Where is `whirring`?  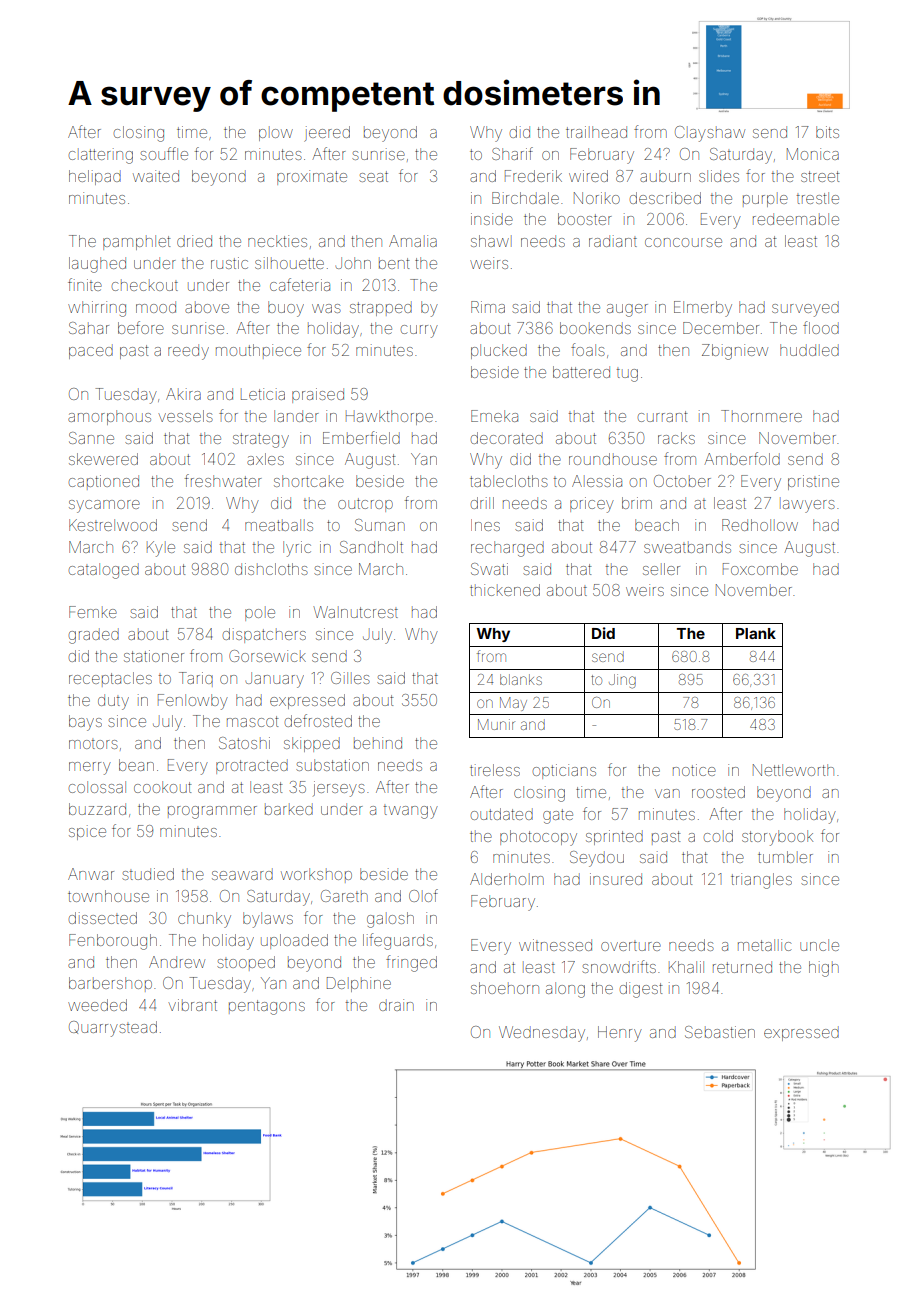
whirring is located at coordinates (97, 309).
